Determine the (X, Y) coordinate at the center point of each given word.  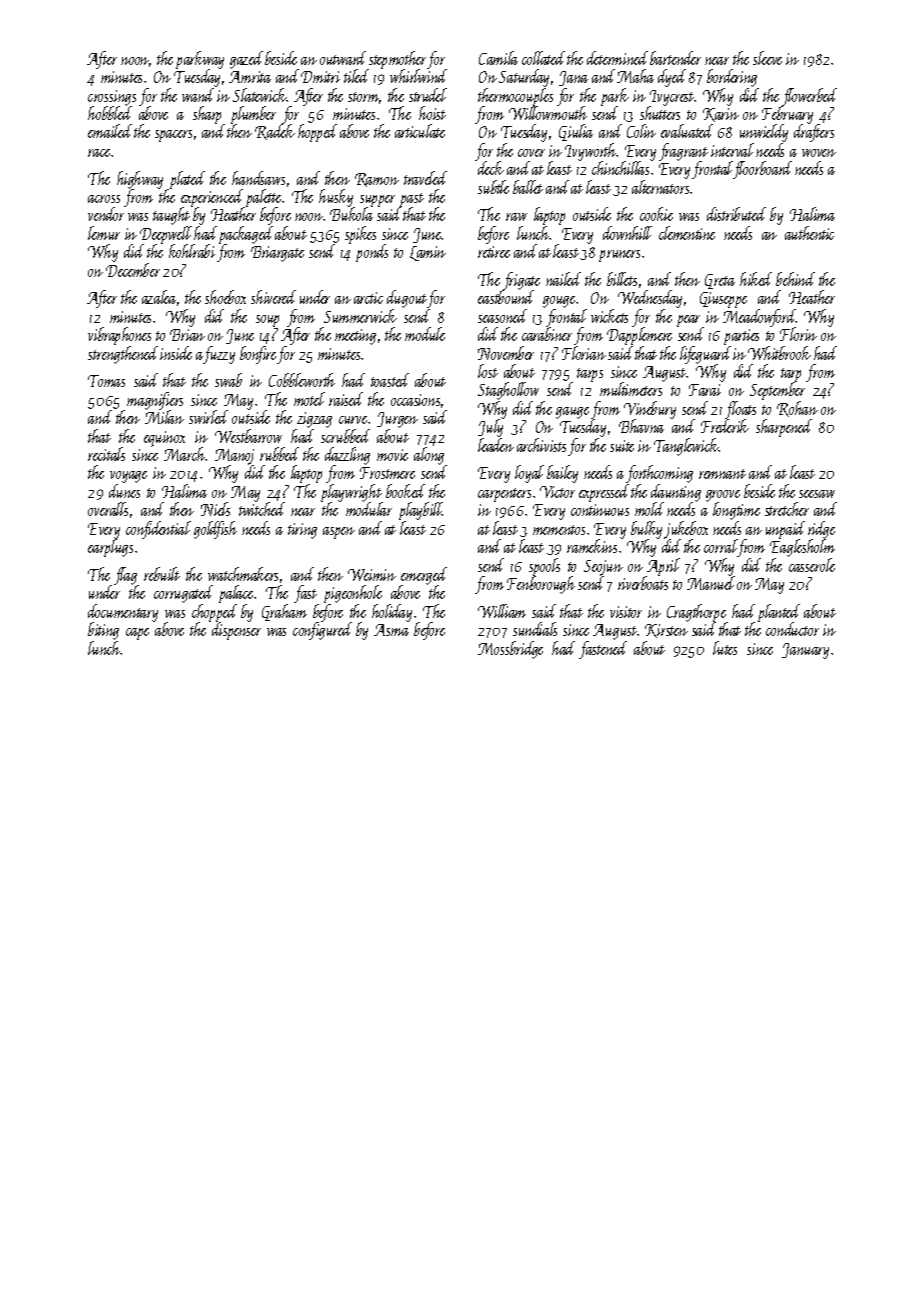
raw (516, 217)
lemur (104, 233)
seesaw (817, 494)
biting (103, 631)
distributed (736, 214)
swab (228, 380)
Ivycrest (672, 98)
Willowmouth (548, 113)
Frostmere (387, 473)
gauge (572, 413)
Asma (391, 630)
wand (198, 95)
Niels (215, 509)
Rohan (797, 409)
